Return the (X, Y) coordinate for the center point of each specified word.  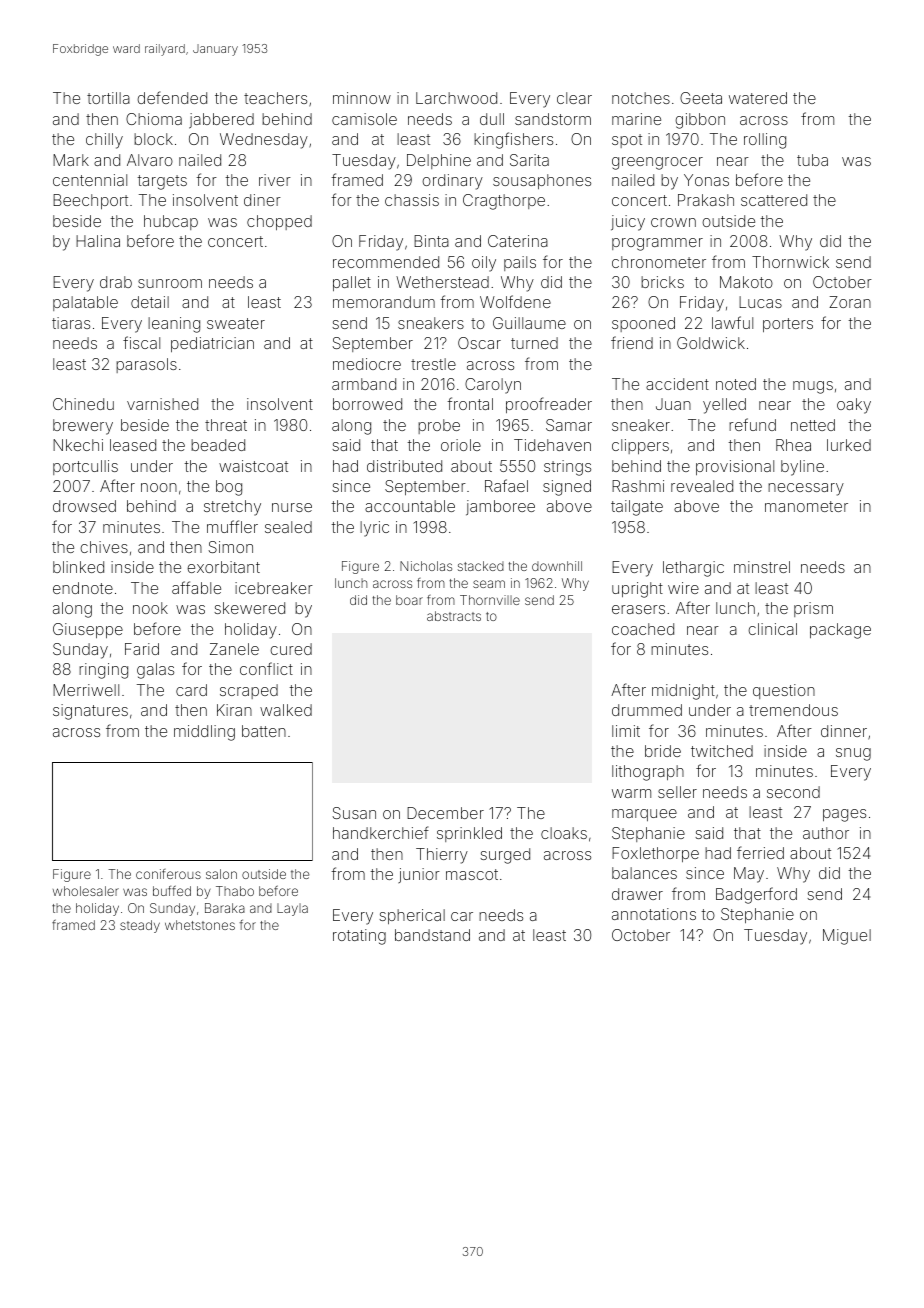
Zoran (850, 302)
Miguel (847, 937)
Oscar (479, 343)
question (784, 691)
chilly (104, 141)
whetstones (200, 925)
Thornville (490, 600)
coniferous (168, 874)
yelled (724, 406)
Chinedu (83, 404)
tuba (812, 160)
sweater (236, 323)
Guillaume (529, 323)
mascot (472, 874)
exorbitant (223, 567)
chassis (412, 200)
